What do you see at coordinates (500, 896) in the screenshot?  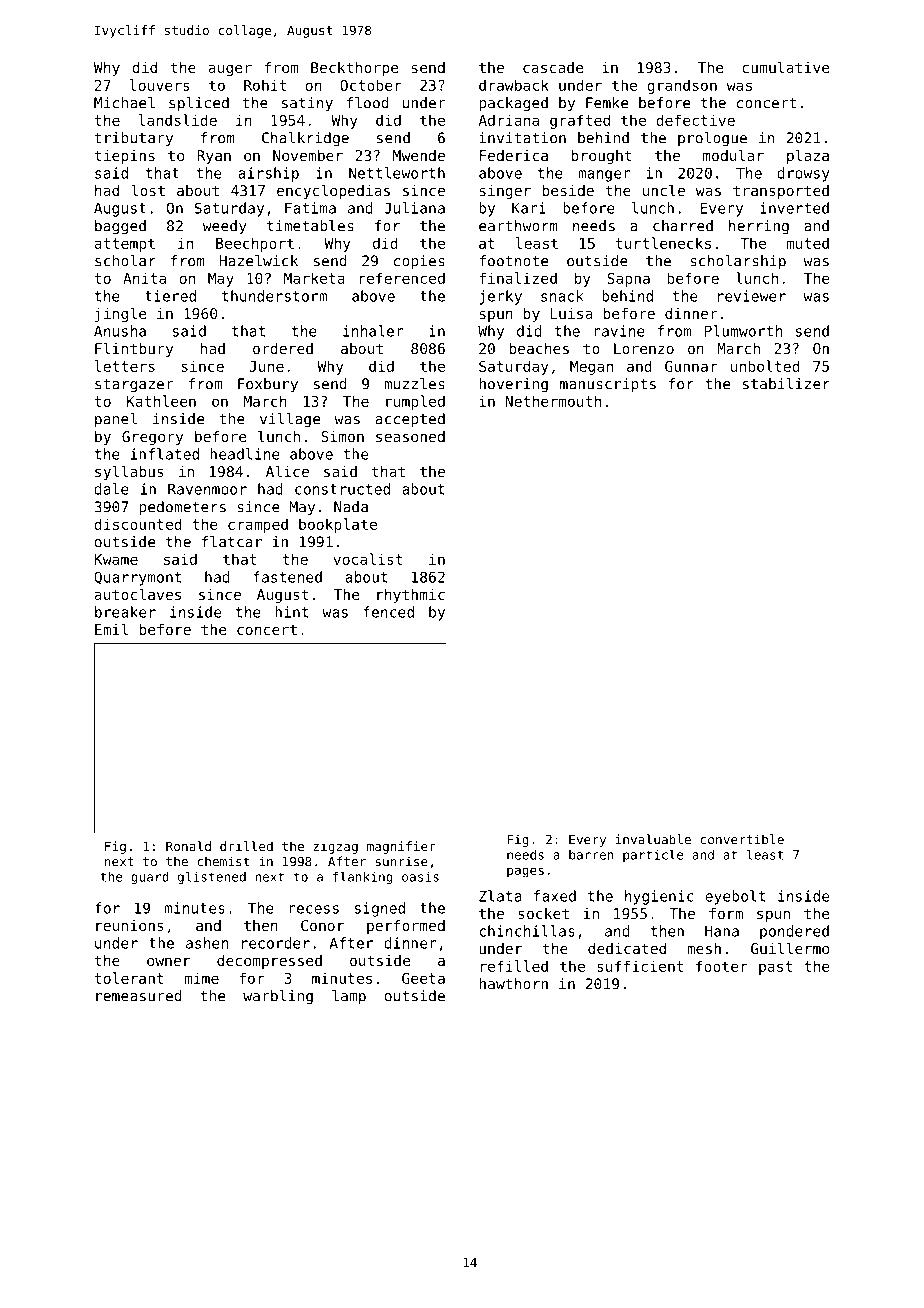 I see `Zlata` at bounding box center [500, 896].
